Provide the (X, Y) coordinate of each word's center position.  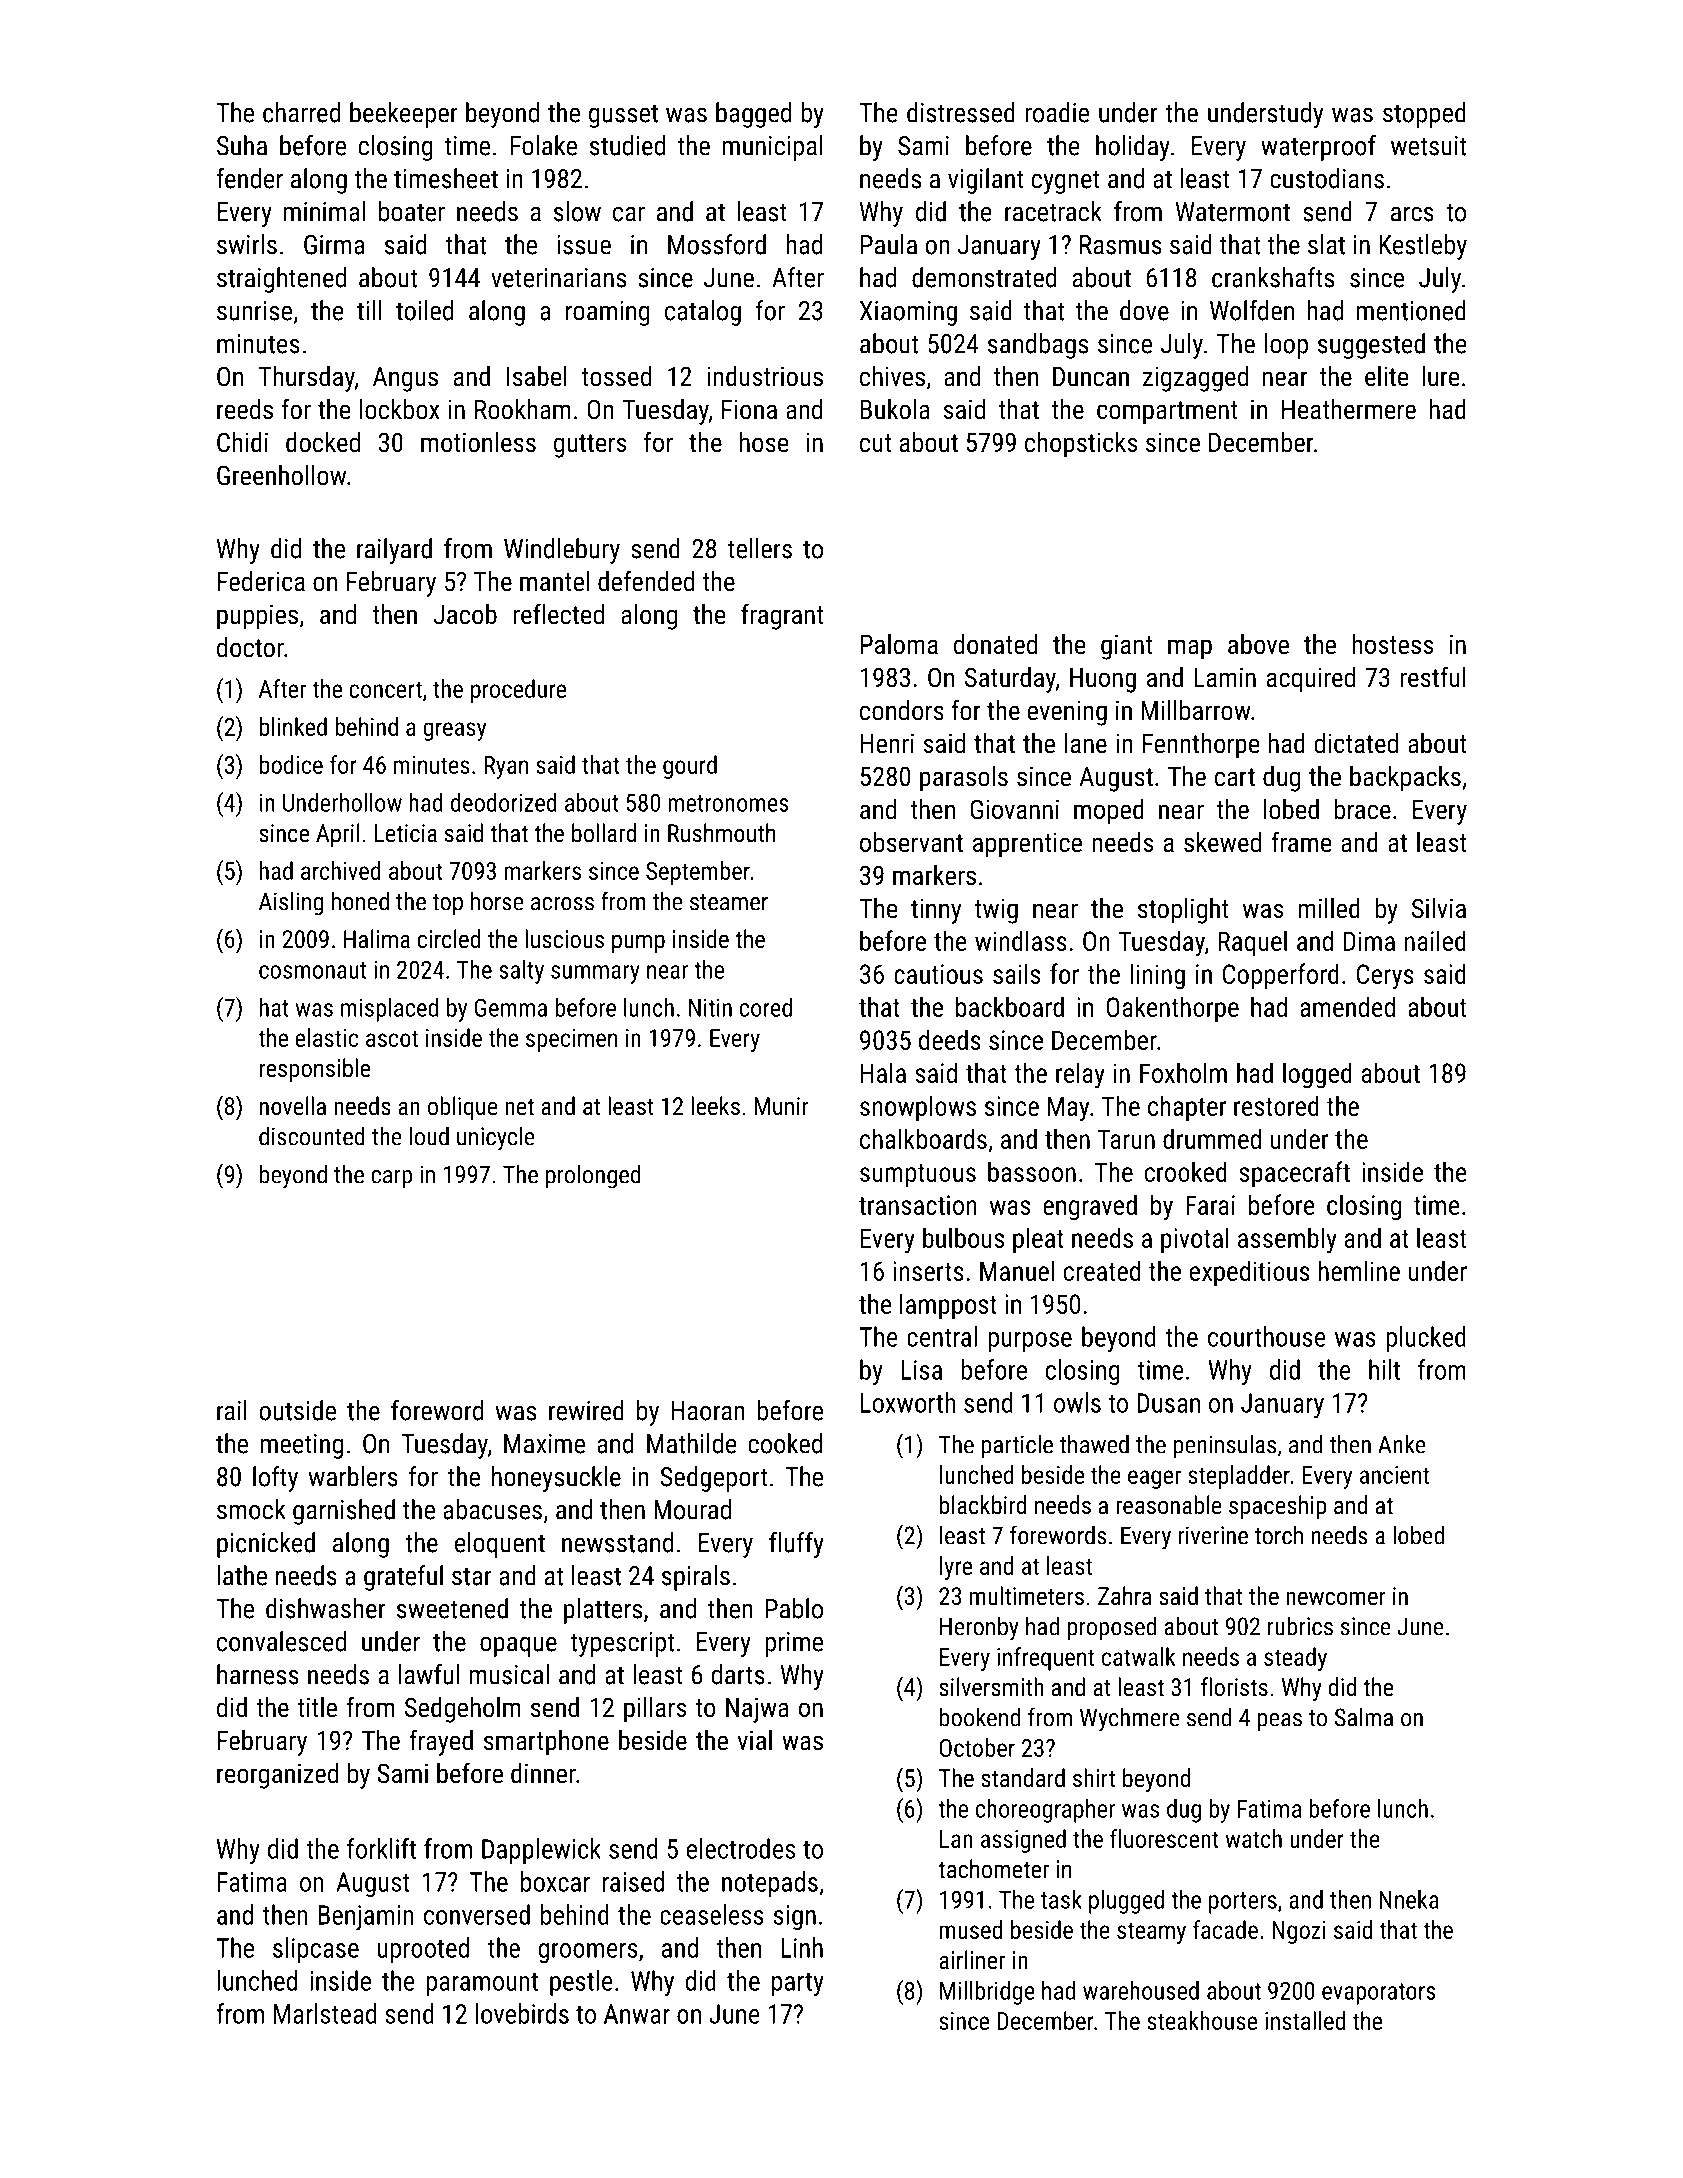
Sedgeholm (462, 1710)
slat (1326, 244)
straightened (281, 280)
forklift (381, 1848)
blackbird (983, 1504)
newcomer (1336, 1598)
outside (297, 1410)
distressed (961, 112)
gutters (590, 446)
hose (764, 442)
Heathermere (1349, 409)
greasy (454, 731)
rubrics (1300, 1626)
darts (738, 1674)
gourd (690, 767)
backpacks (1405, 779)
